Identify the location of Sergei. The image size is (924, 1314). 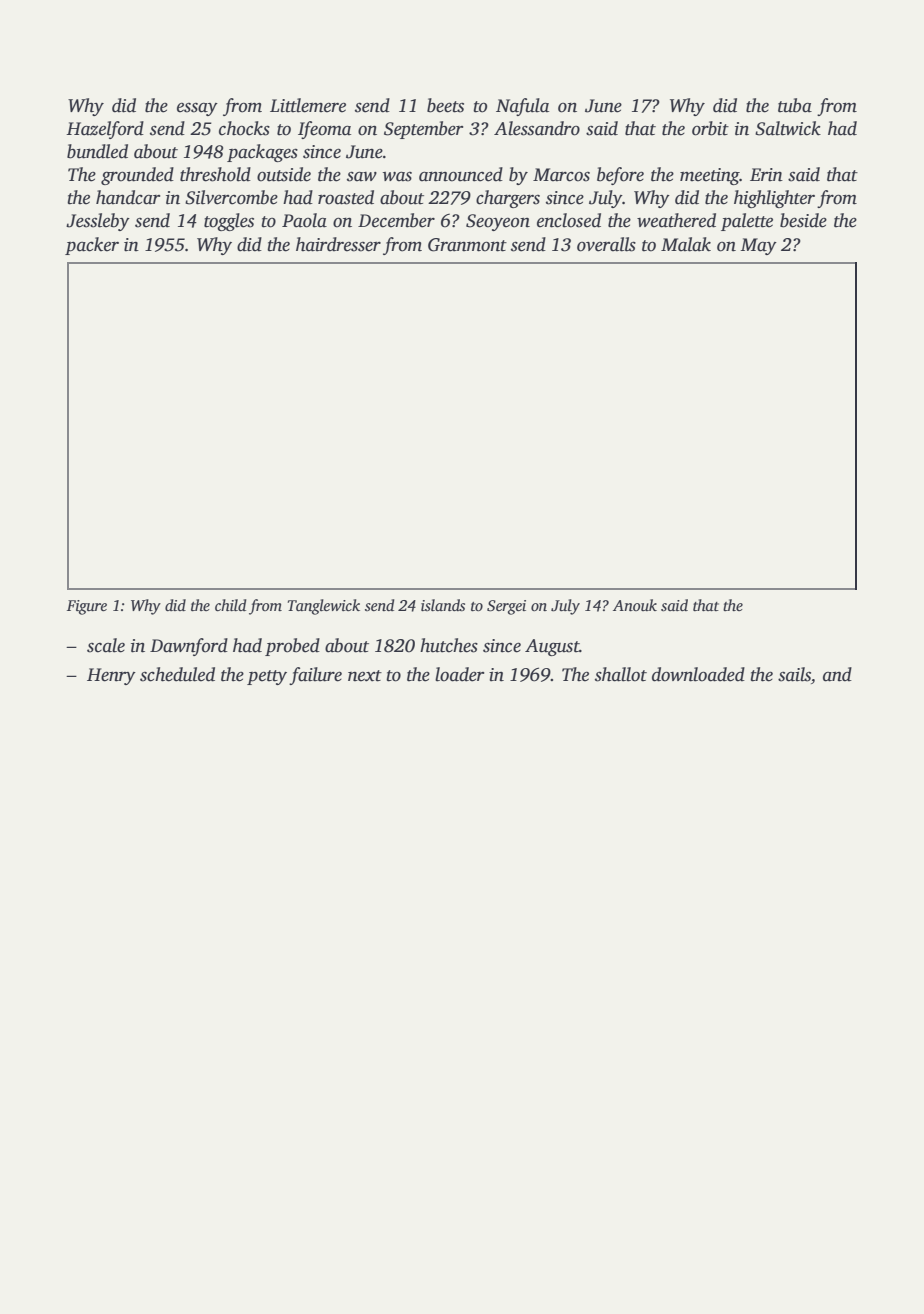
(506, 607).
